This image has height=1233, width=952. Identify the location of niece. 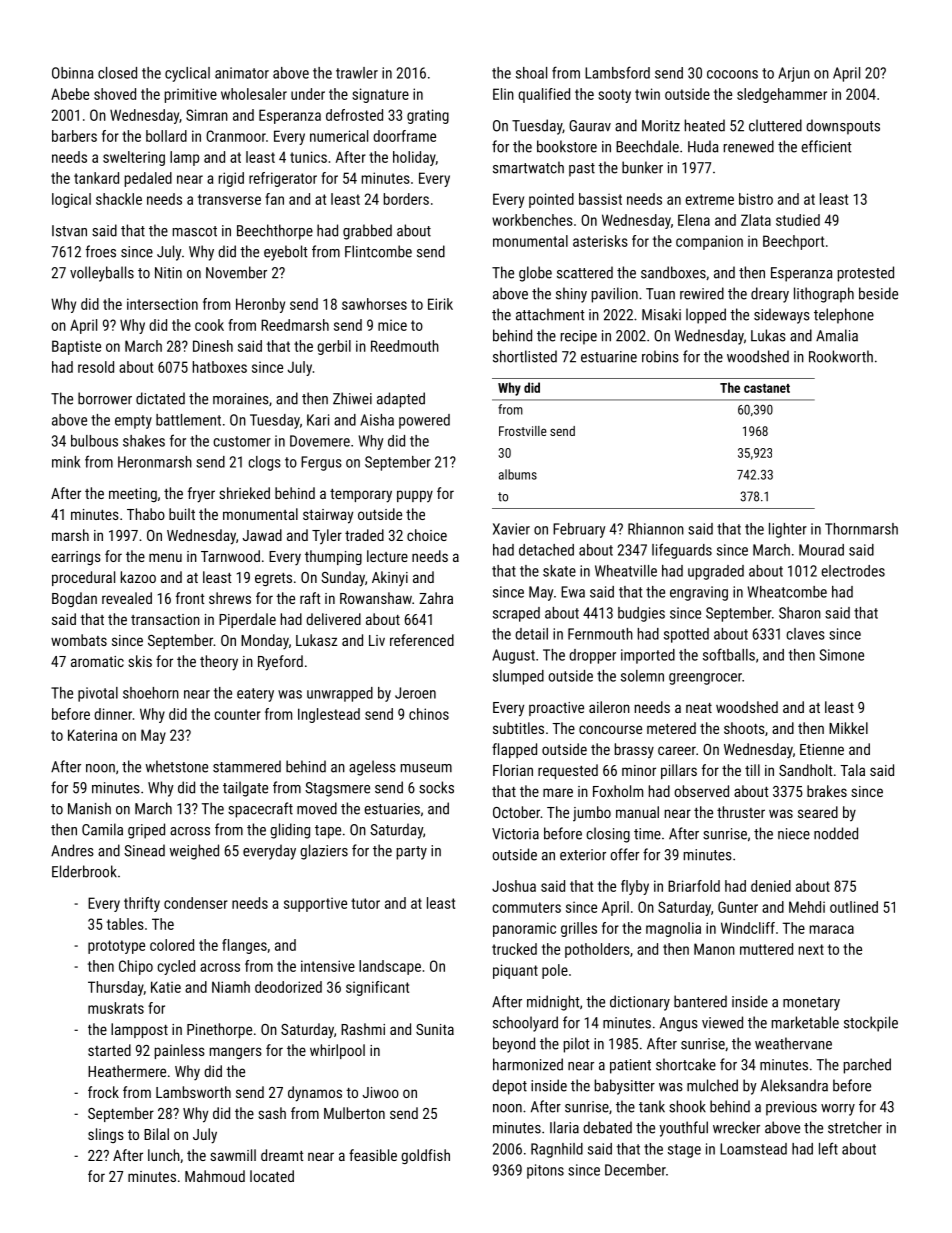
(794, 834).
